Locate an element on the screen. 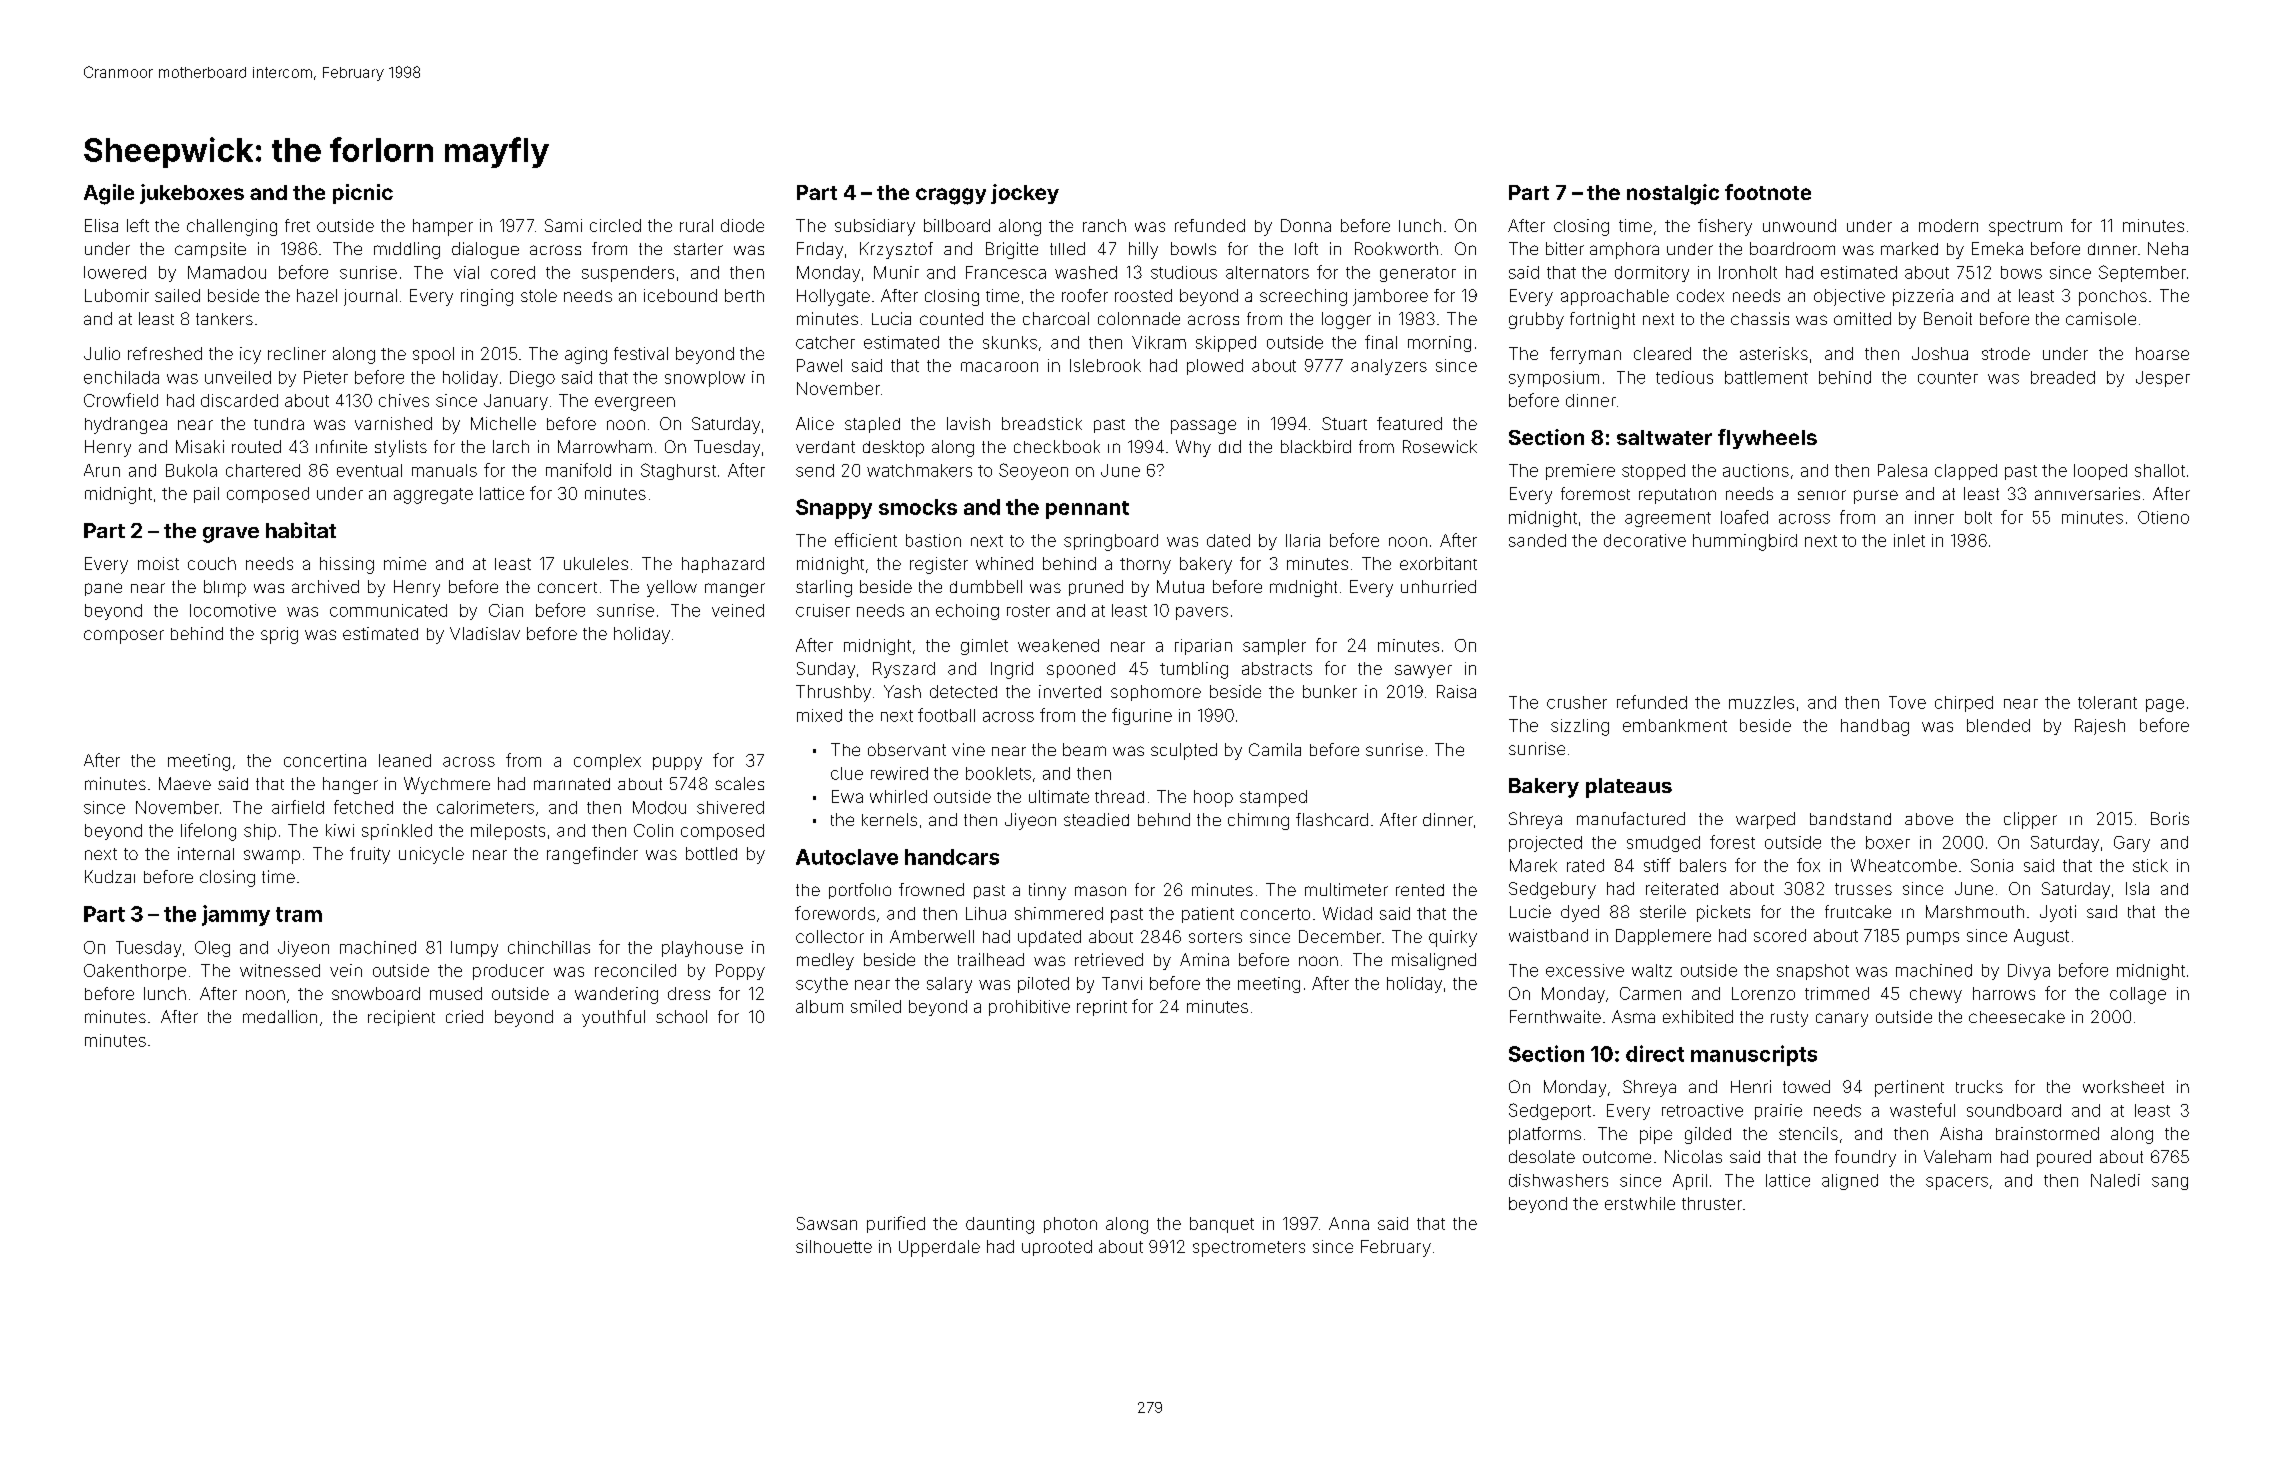  Sunday is located at coordinates (826, 670).
